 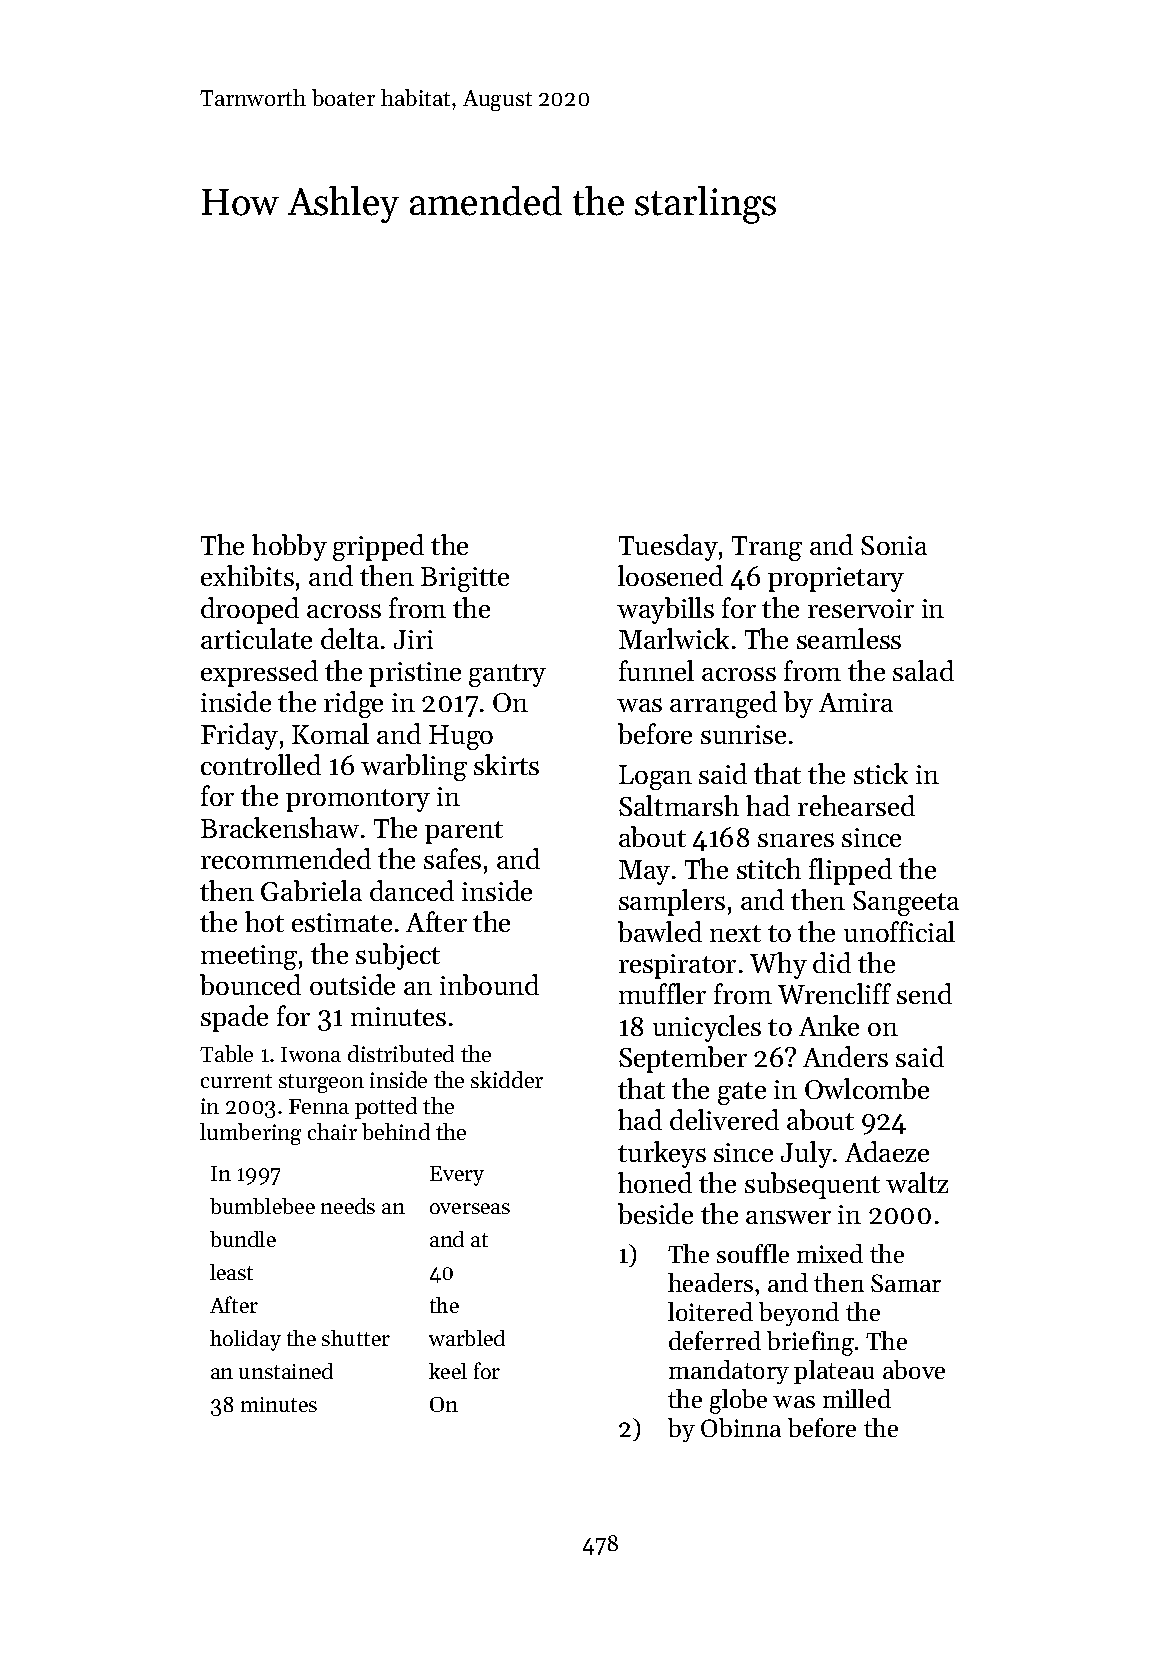 What do you see at coordinates (894, 545) in the image?
I see `Sonia` at bounding box center [894, 545].
